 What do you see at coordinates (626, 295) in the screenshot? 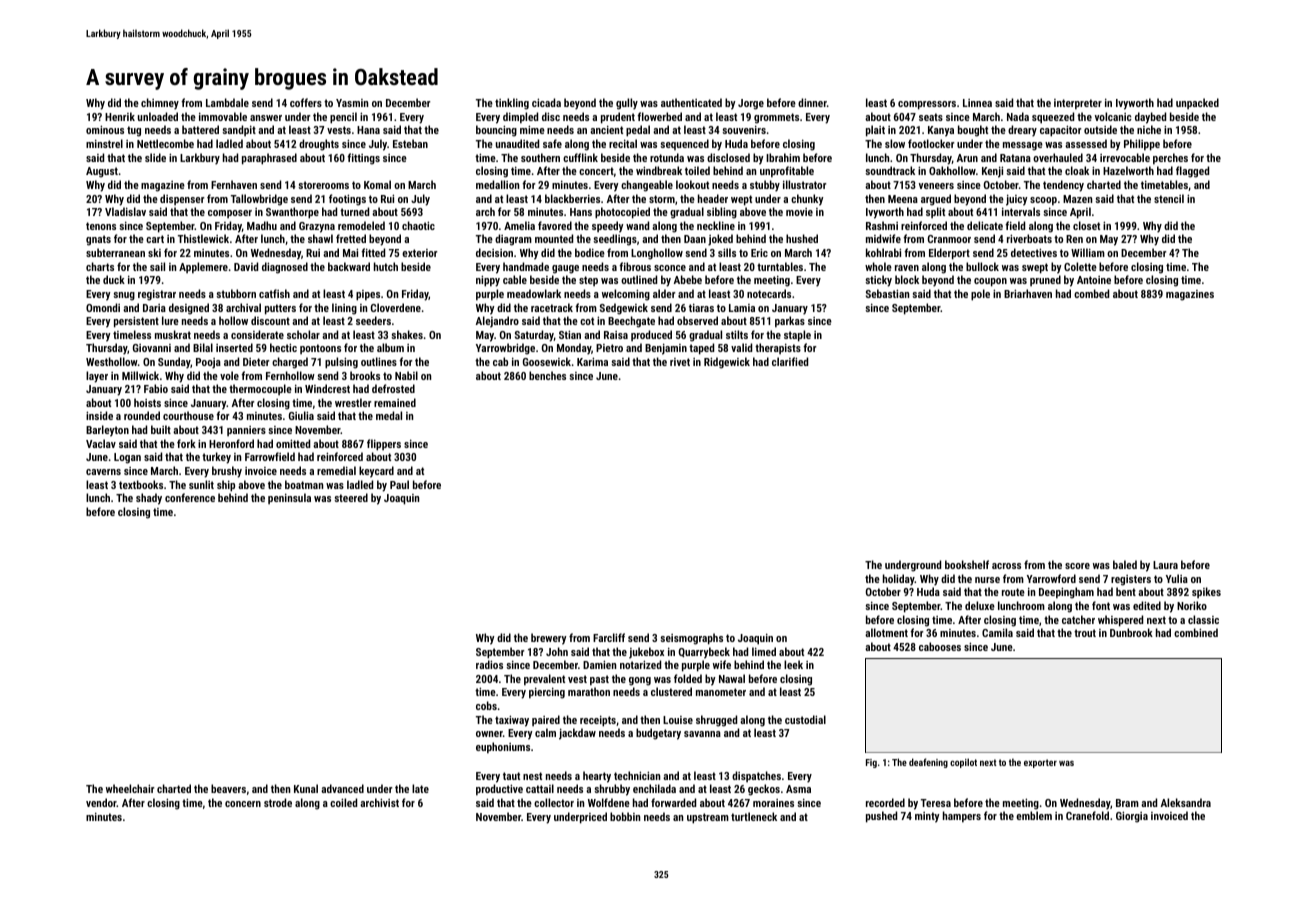
I see `welcoming` at bounding box center [626, 295].
